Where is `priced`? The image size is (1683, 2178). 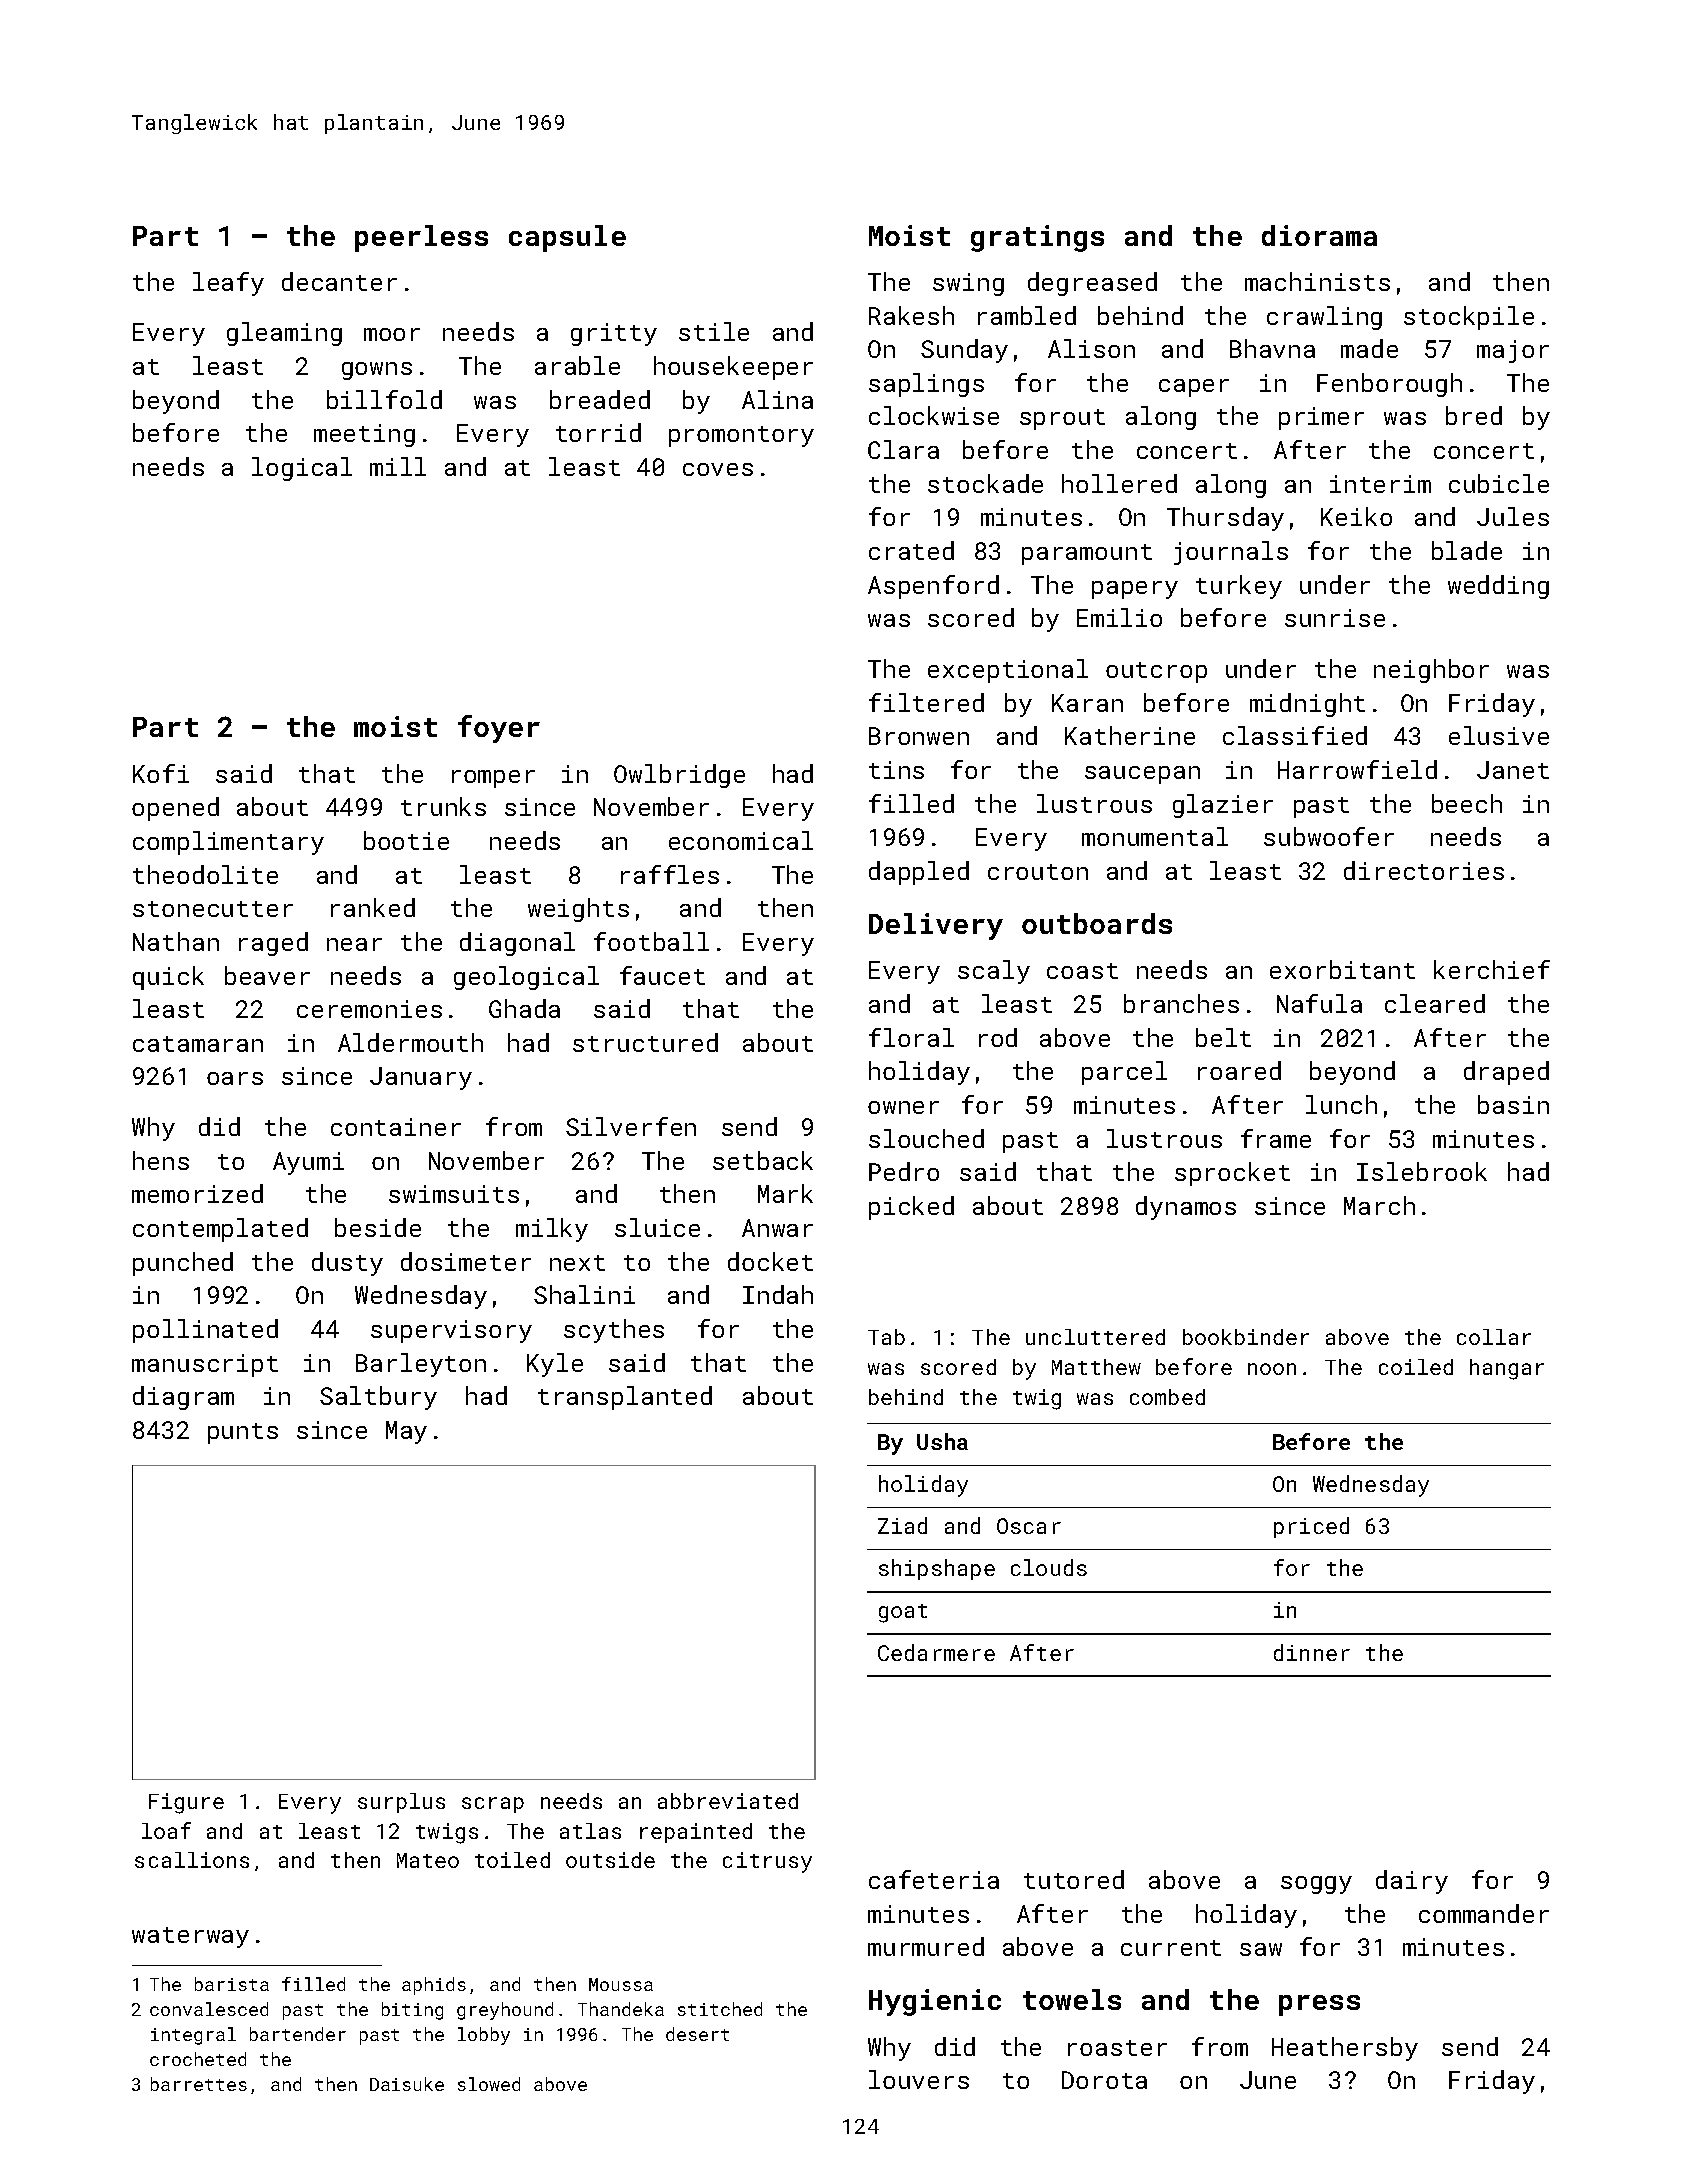 priced is located at coordinates (1311, 1527).
